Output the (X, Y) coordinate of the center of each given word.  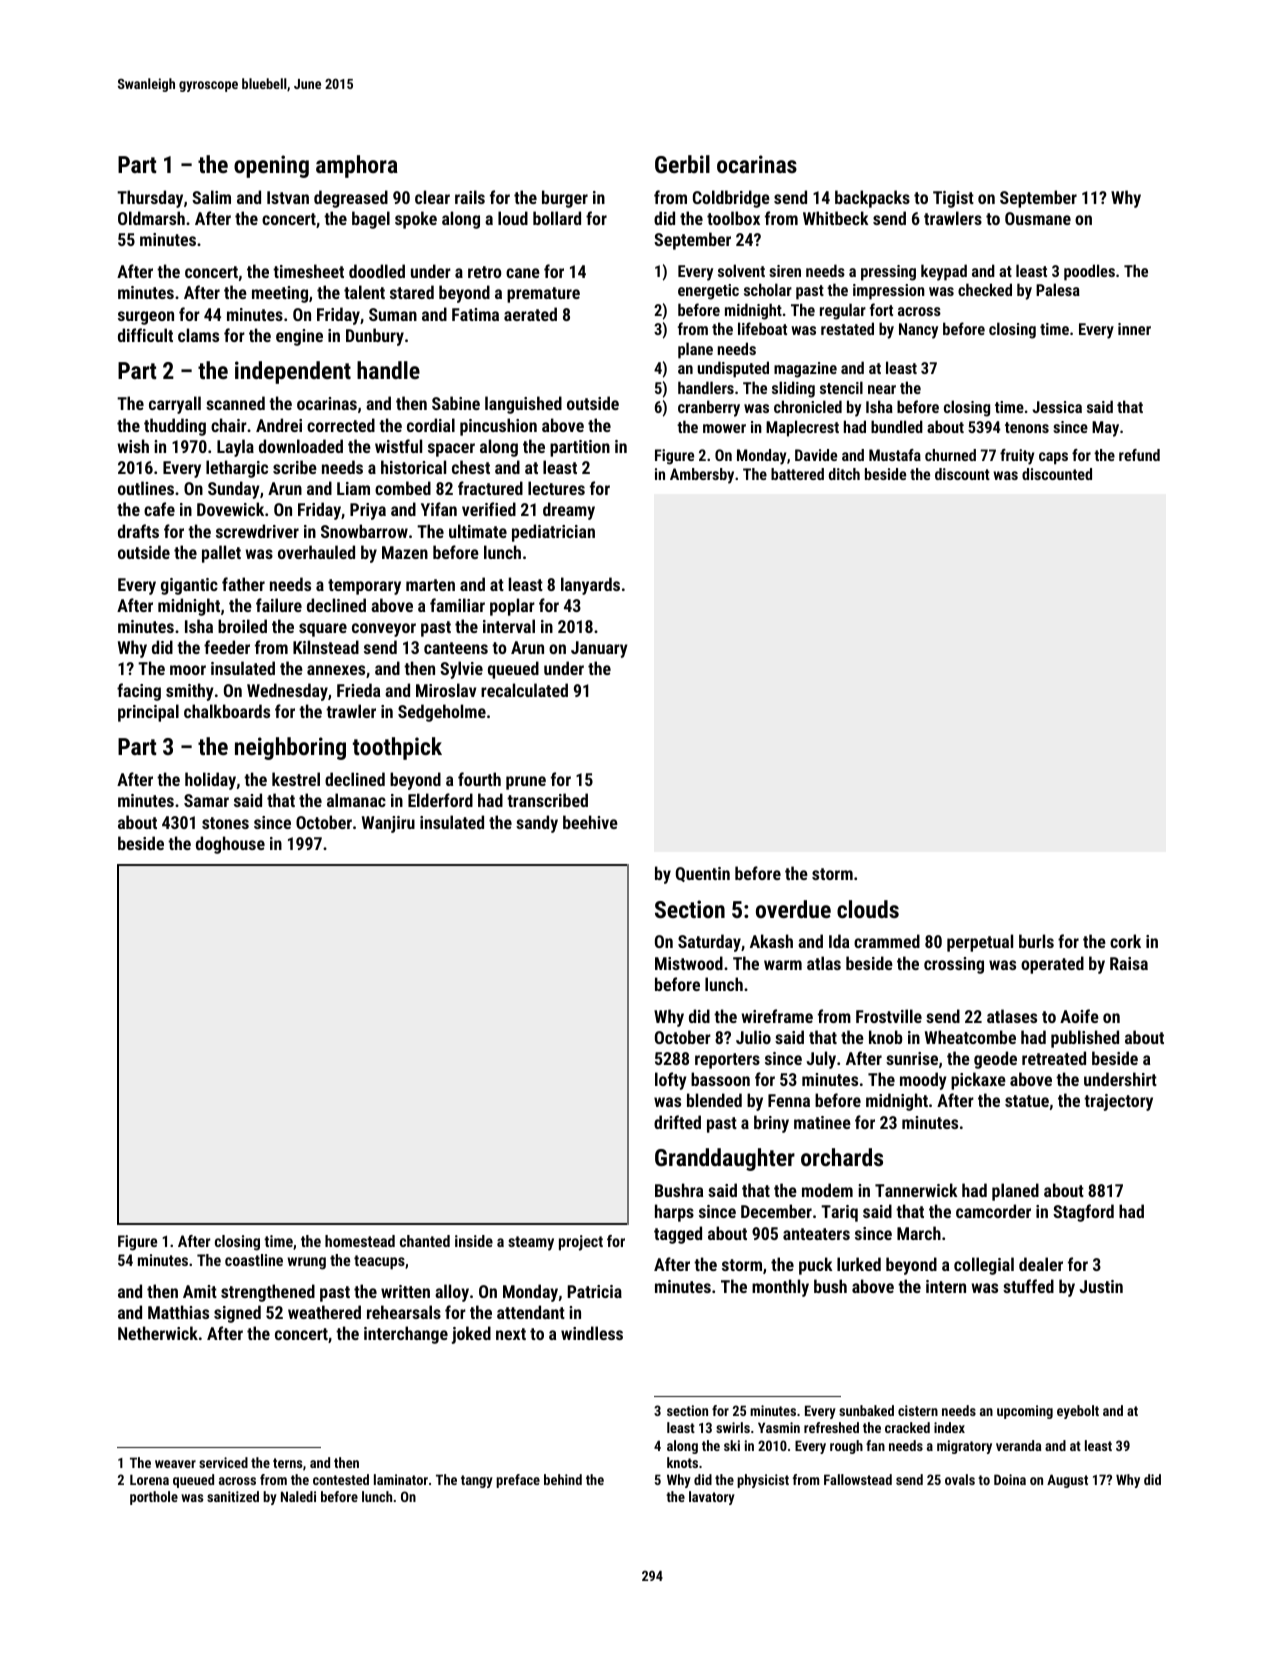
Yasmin (779, 1427)
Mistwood (689, 963)
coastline (254, 1260)
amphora (357, 166)
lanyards (590, 586)
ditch (844, 474)
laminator (401, 1479)
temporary (364, 587)
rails (470, 197)
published (1085, 1039)
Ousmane (1038, 218)
